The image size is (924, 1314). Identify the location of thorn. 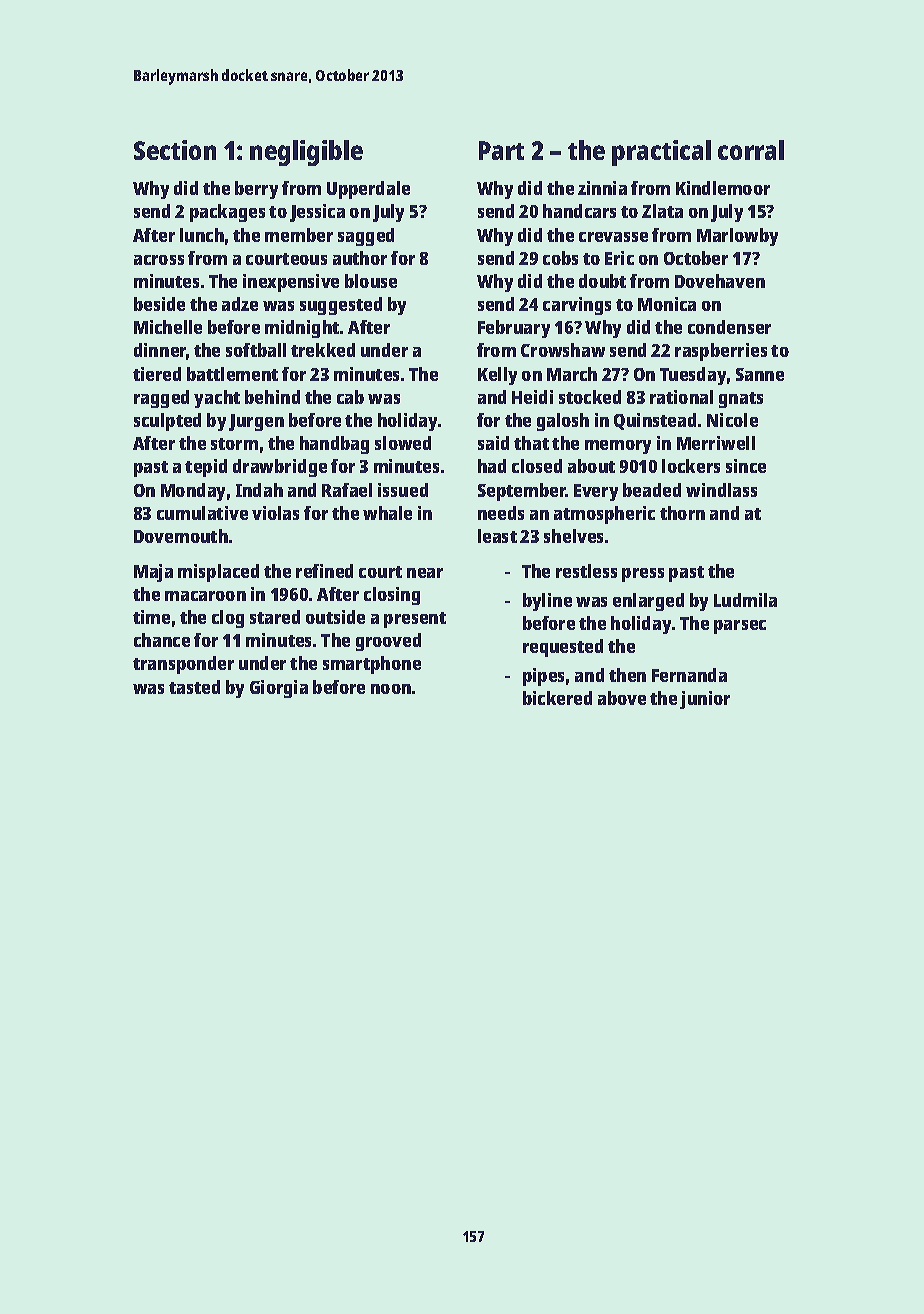
(682, 513).
